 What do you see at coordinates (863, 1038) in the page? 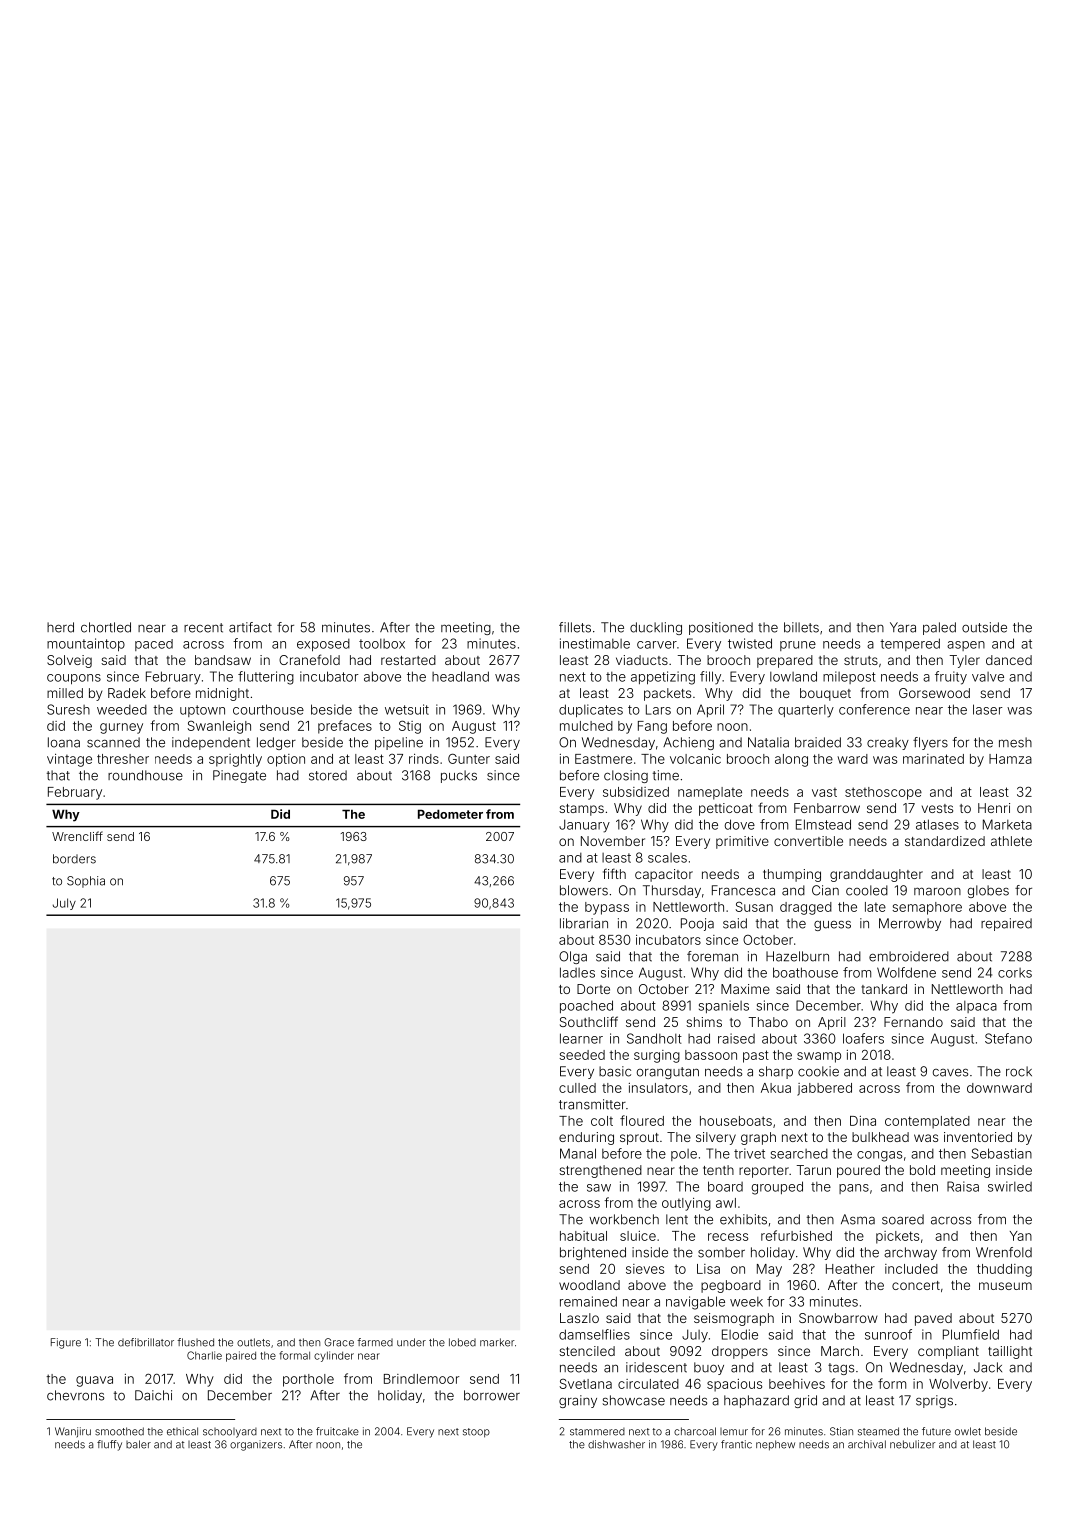
I see `loafers` at bounding box center [863, 1038].
